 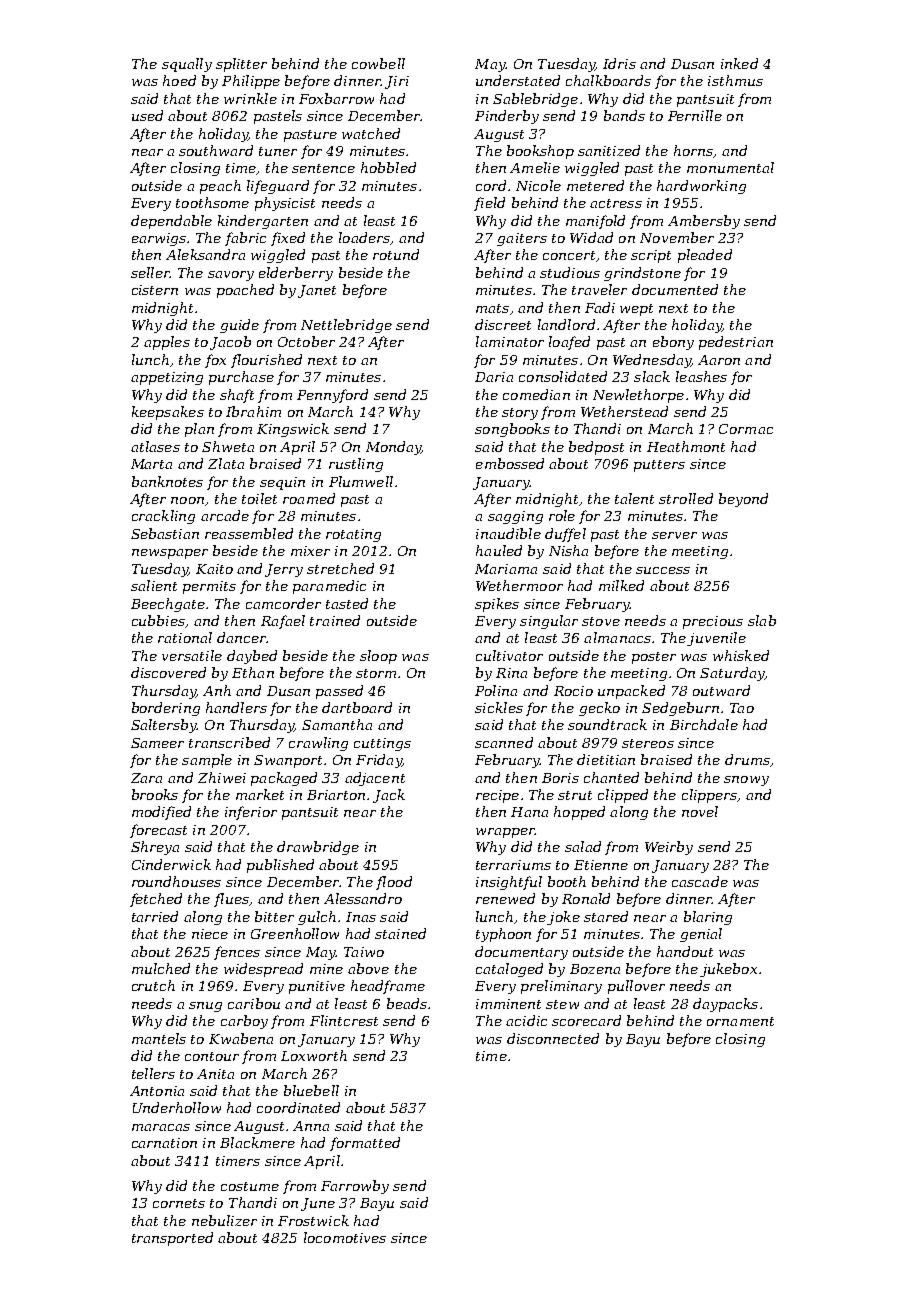 What do you see at coordinates (158, 831) in the screenshot?
I see `forecast` at bounding box center [158, 831].
